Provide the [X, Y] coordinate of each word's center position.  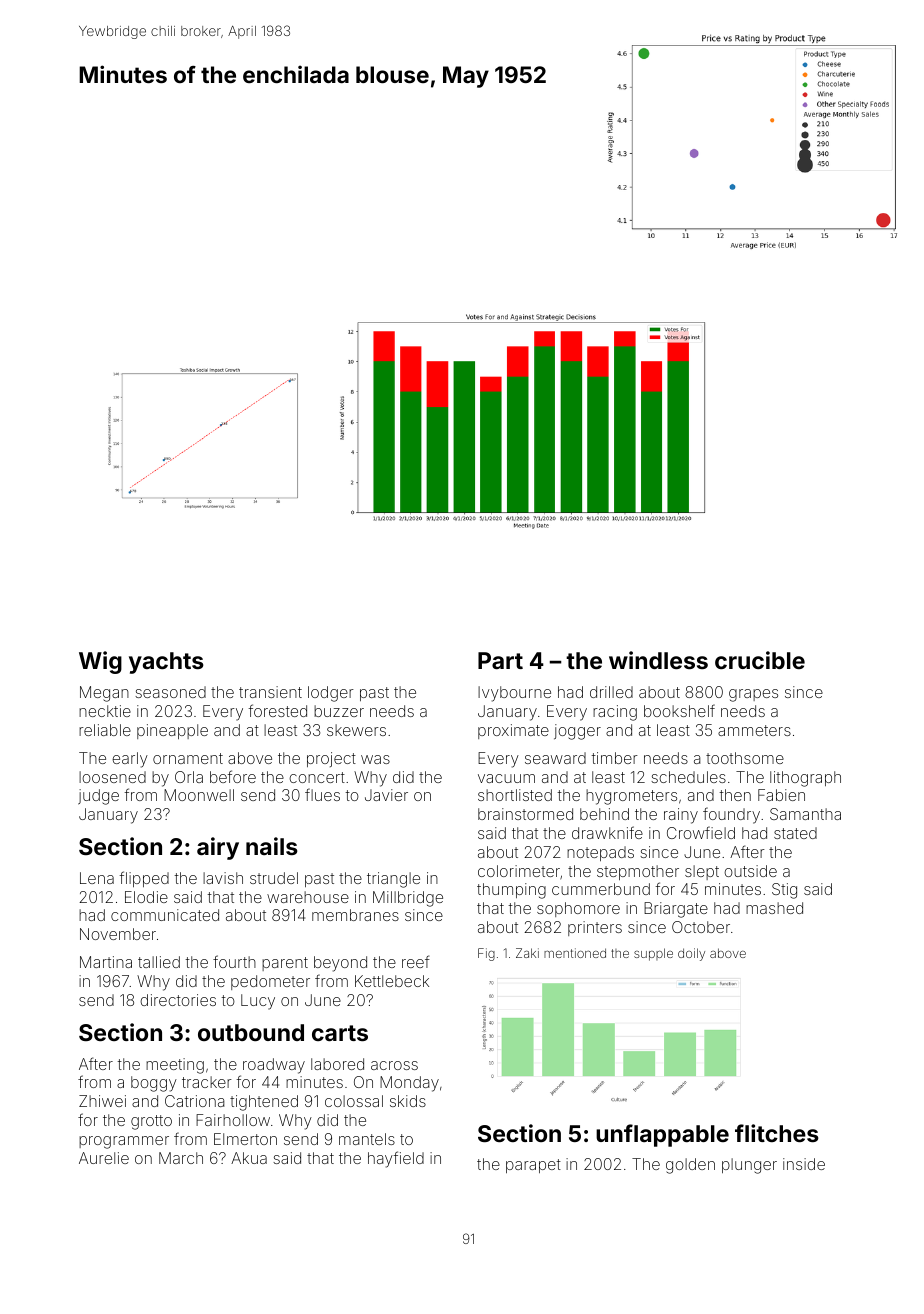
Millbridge [408, 899]
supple [653, 954]
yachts [166, 663]
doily [691, 954]
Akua [249, 1158]
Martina [106, 962]
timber [614, 758]
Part [500, 660]
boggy [154, 1084]
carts [340, 1033]
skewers [356, 730]
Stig [784, 891]
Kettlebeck [392, 981]
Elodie [146, 897]
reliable [105, 730]
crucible [760, 660]
